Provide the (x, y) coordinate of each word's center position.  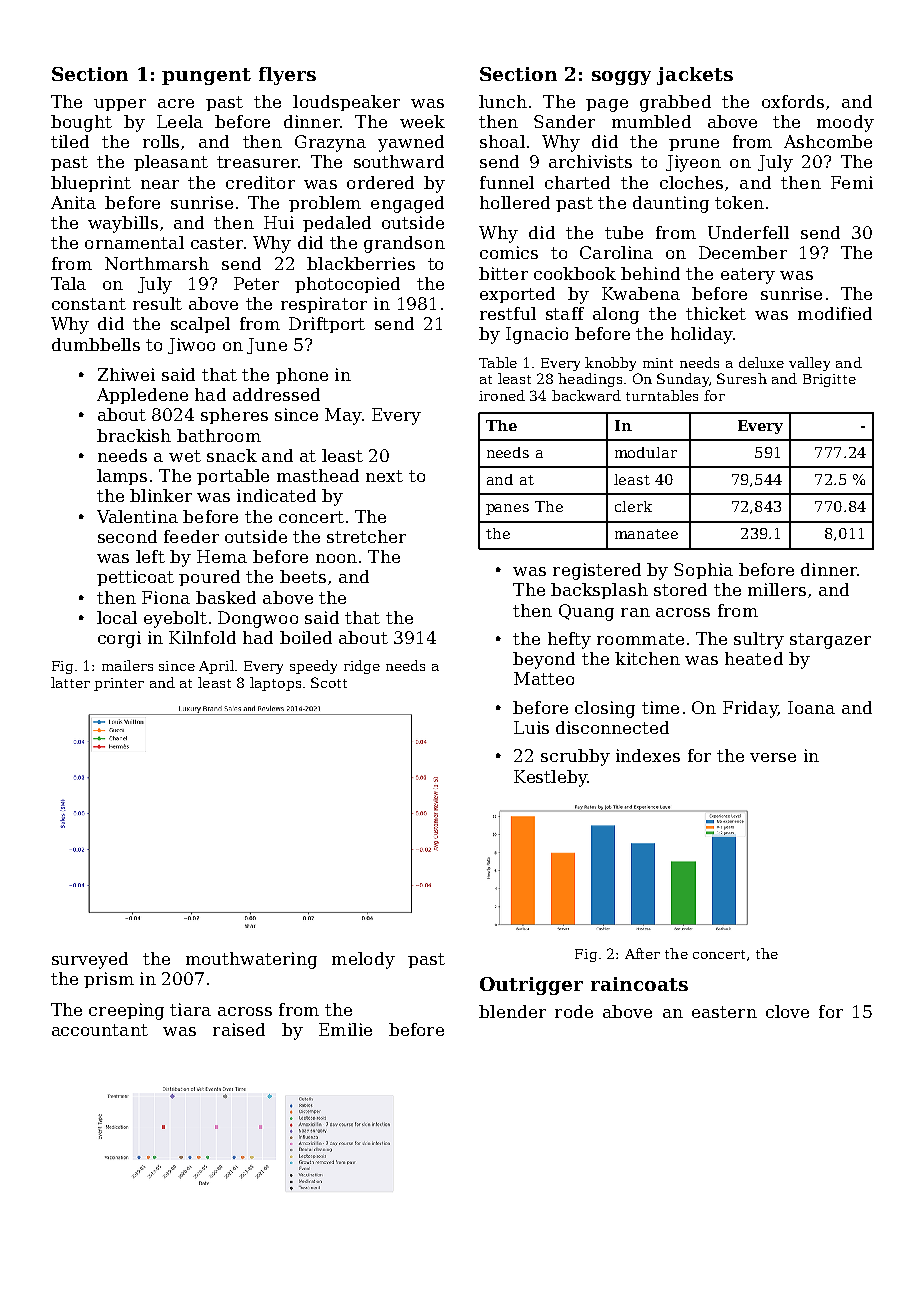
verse (773, 757)
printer (119, 684)
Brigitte (829, 380)
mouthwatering (251, 960)
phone (302, 376)
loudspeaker (346, 103)
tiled (70, 141)
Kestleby (550, 778)
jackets (695, 76)
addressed (276, 394)
